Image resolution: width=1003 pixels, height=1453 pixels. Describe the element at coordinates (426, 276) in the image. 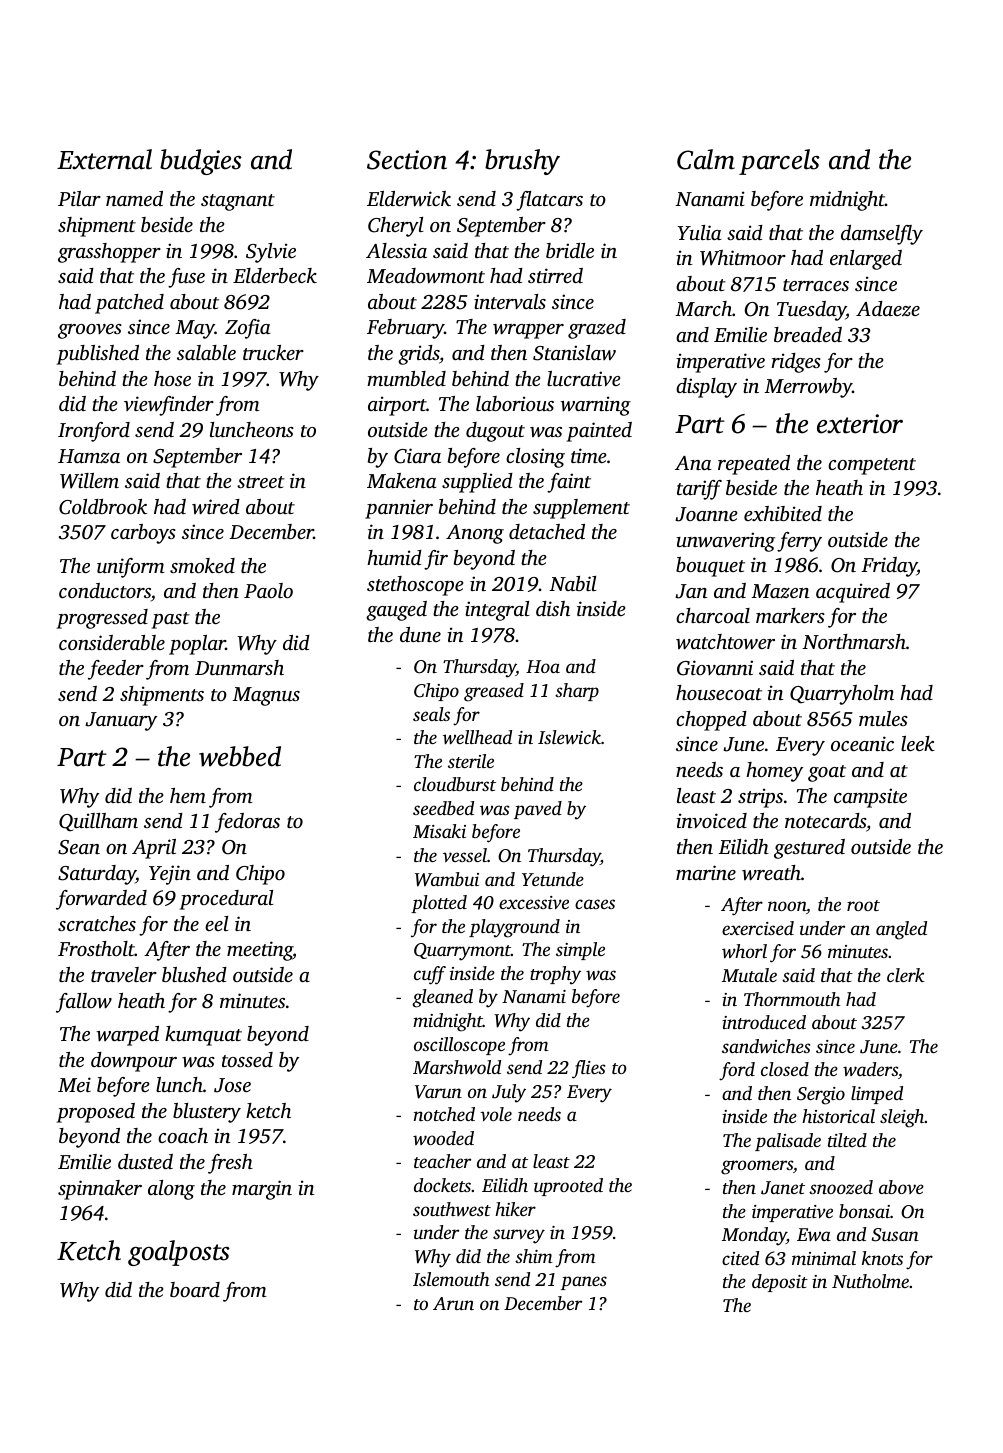

I see `Meadowmont` at that location.
